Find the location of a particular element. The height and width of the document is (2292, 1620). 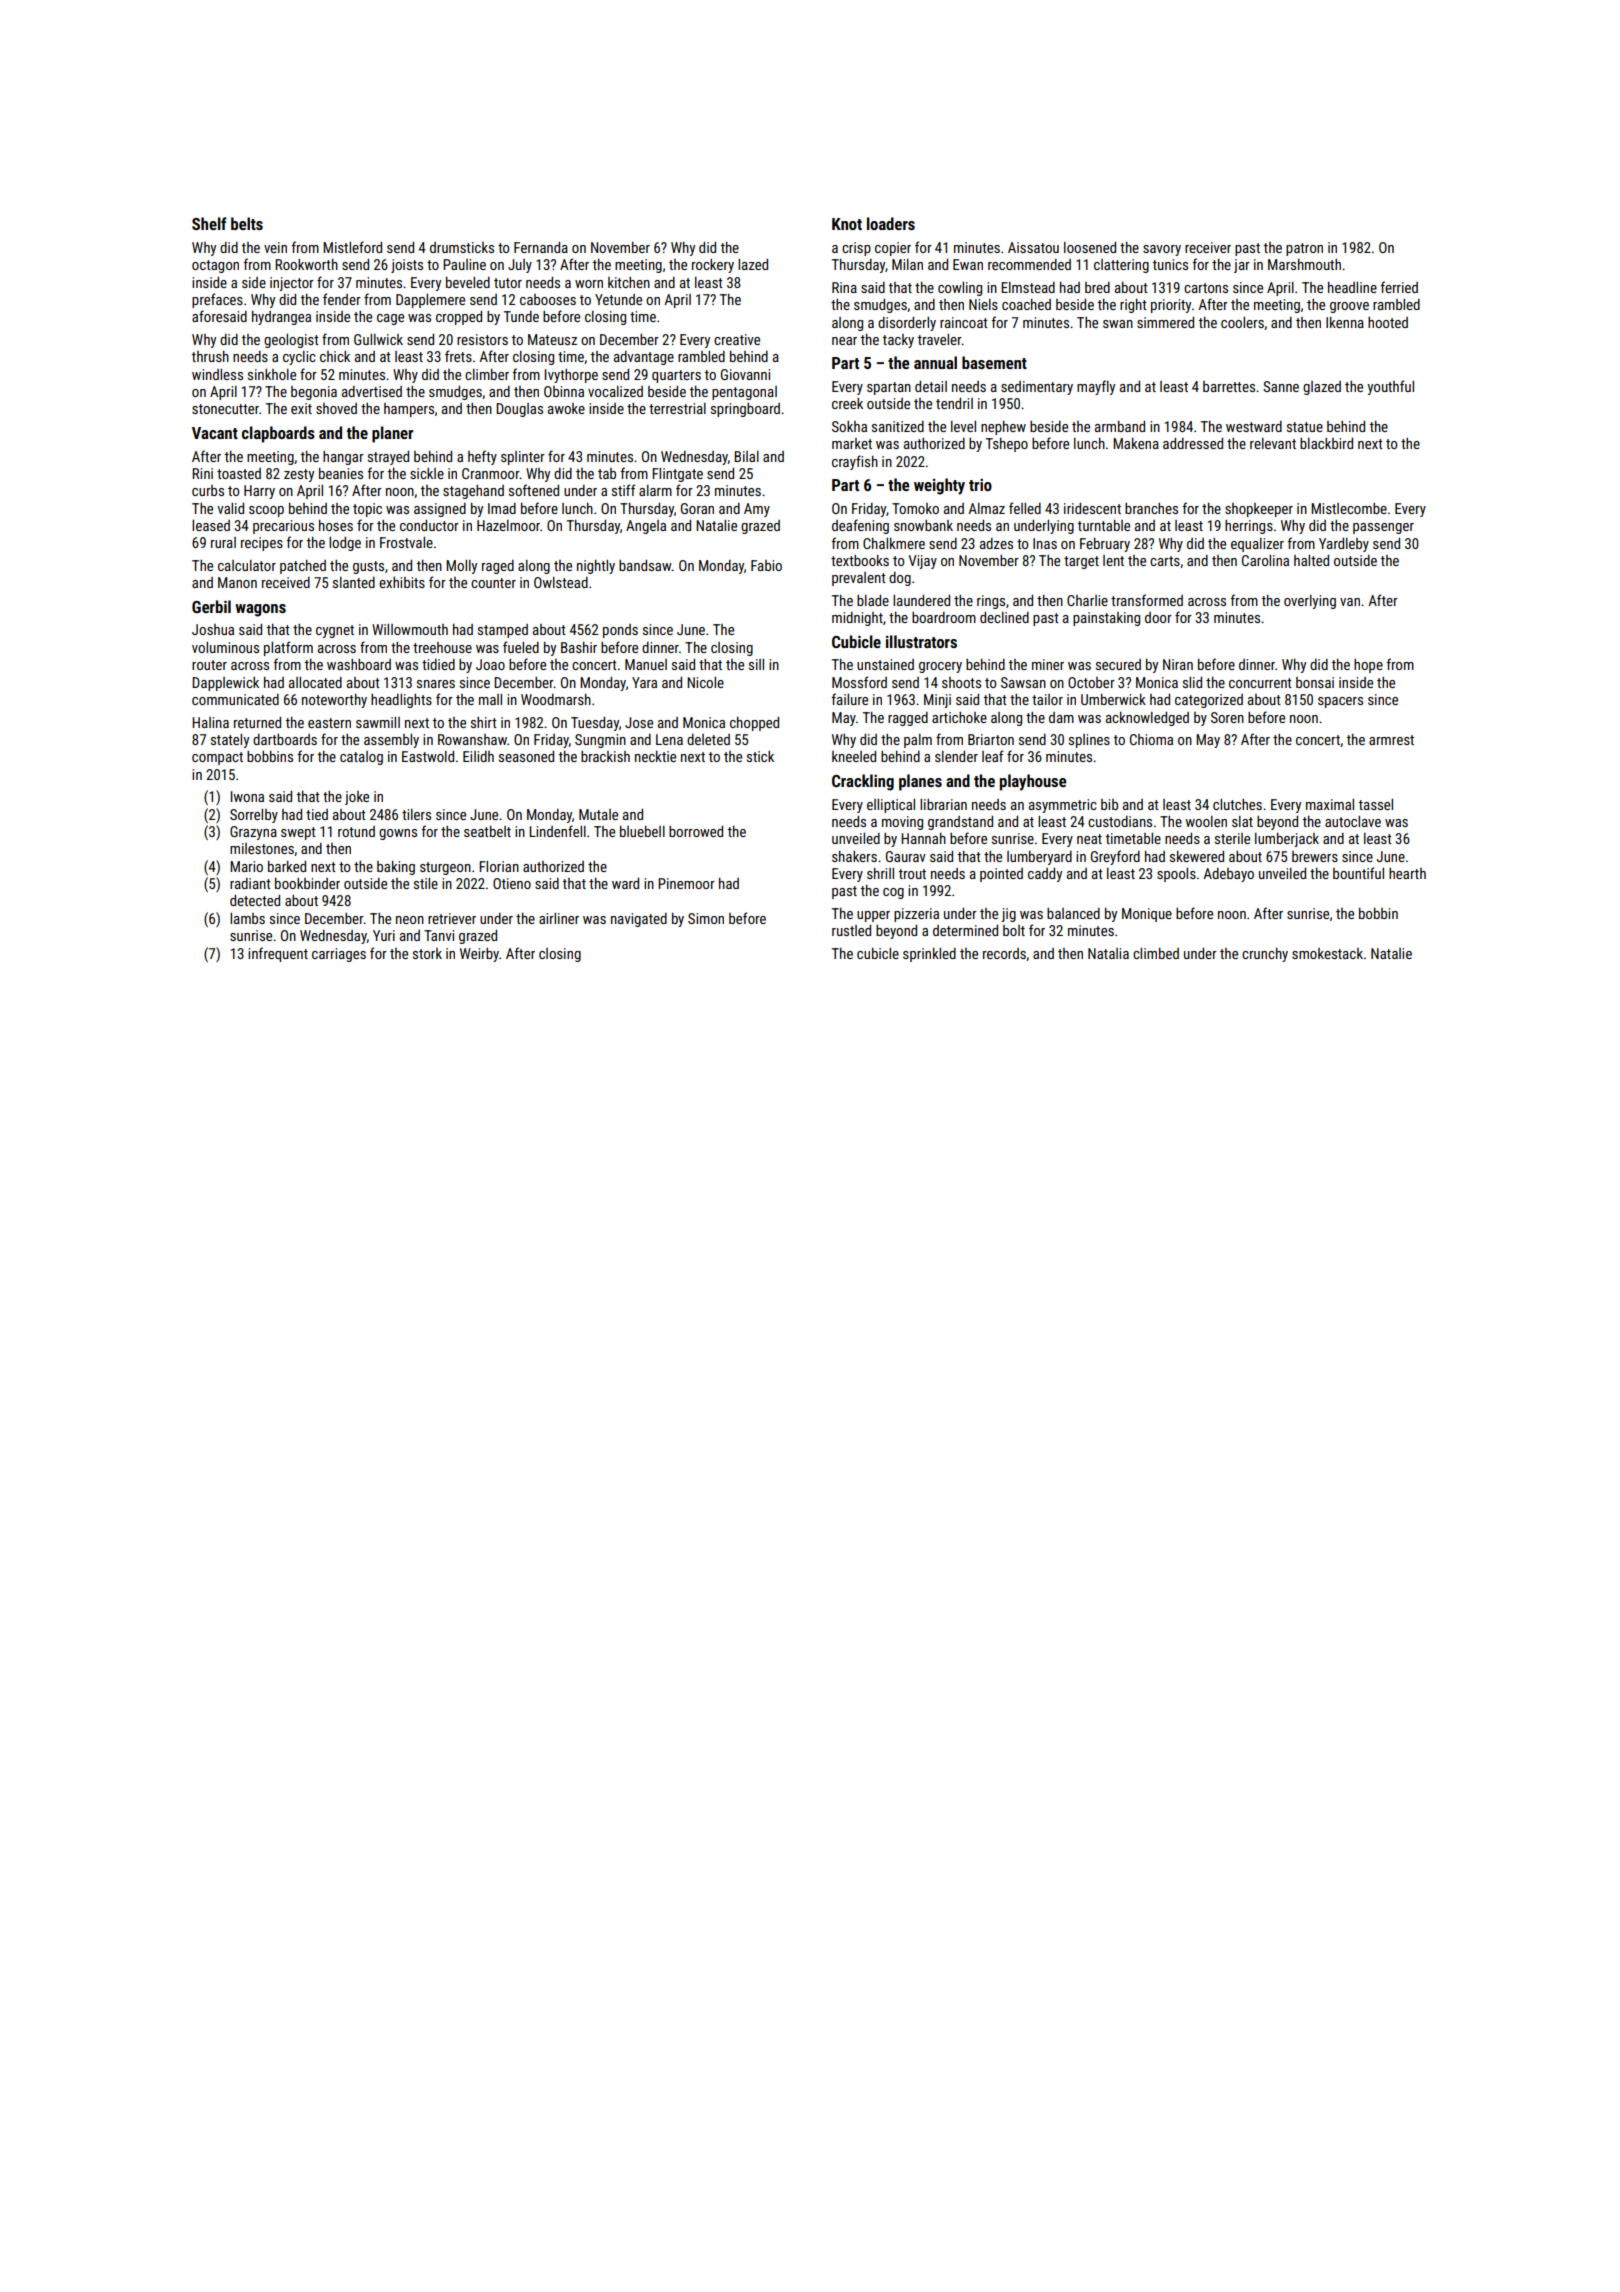

slat is located at coordinates (1242, 821).
